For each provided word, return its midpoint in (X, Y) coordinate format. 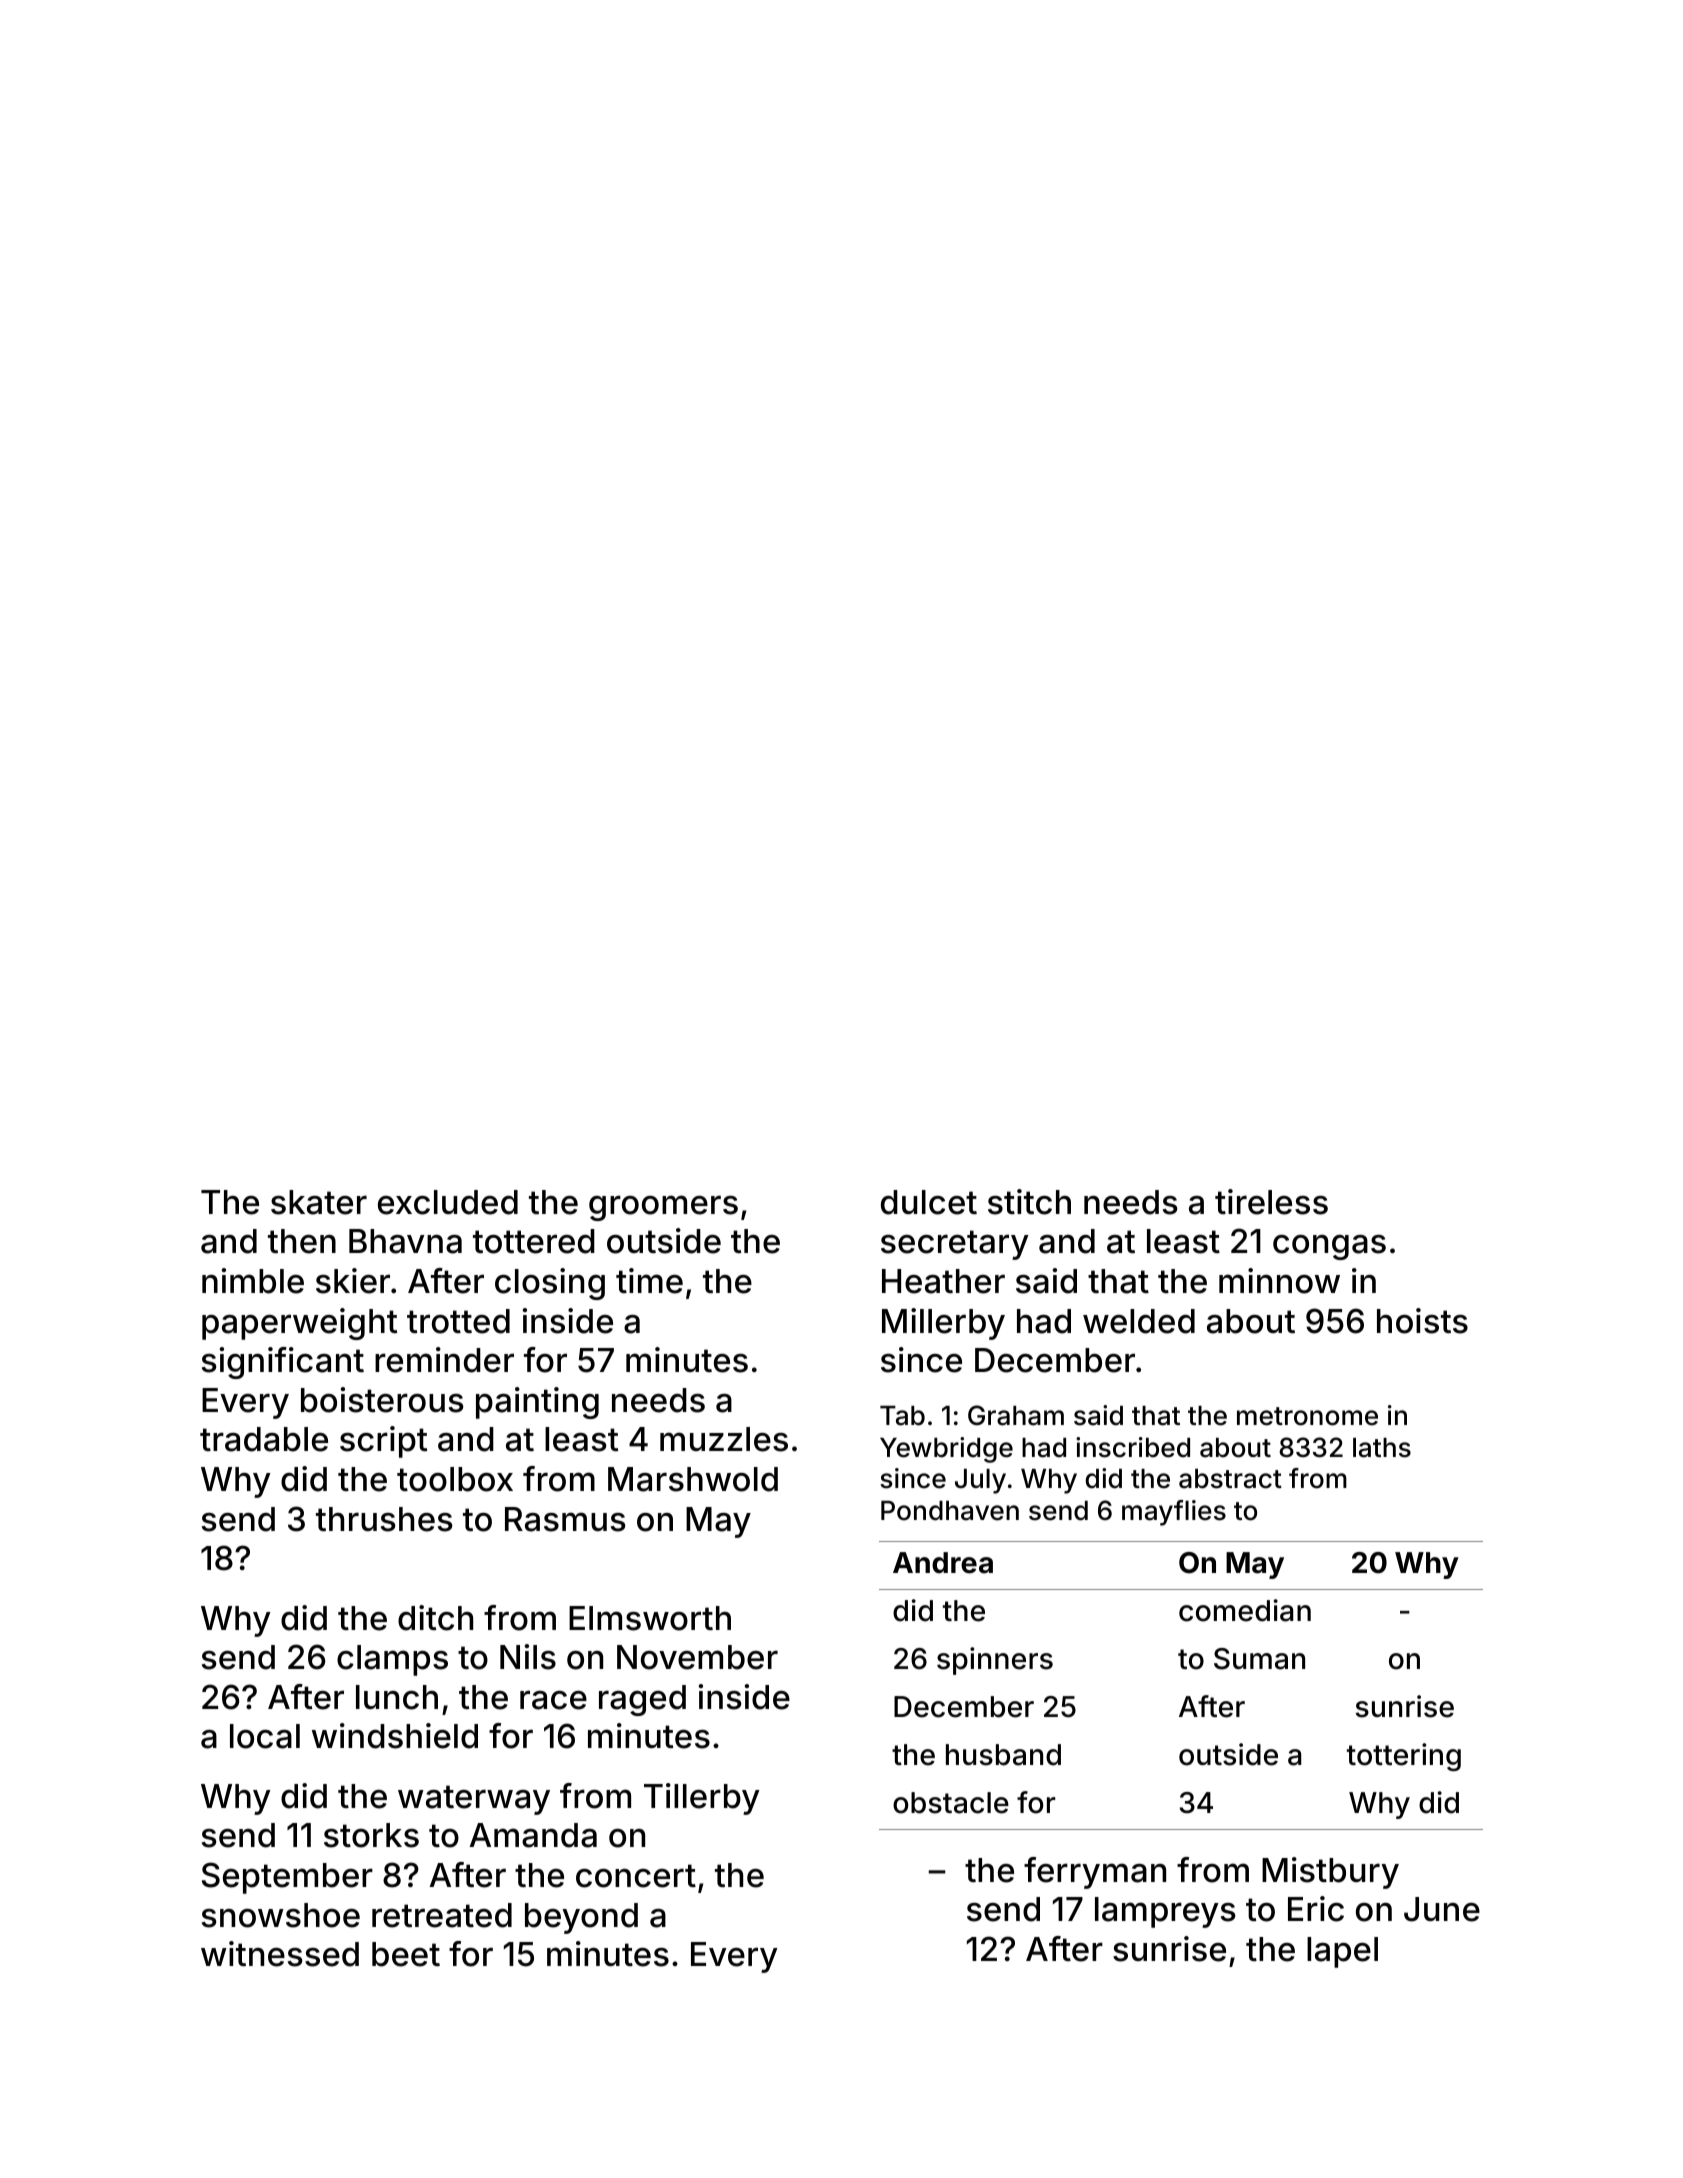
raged (642, 1700)
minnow (1279, 1281)
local (265, 1736)
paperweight (299, 1324)
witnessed (280, 1954)
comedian (1245, 1610)
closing (550, 1284)
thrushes (384, 1519)
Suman (1259, 1659)
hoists (1422, 1321)
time (649, 1281)
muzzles (724, 1439)
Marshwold (693, 1479)
